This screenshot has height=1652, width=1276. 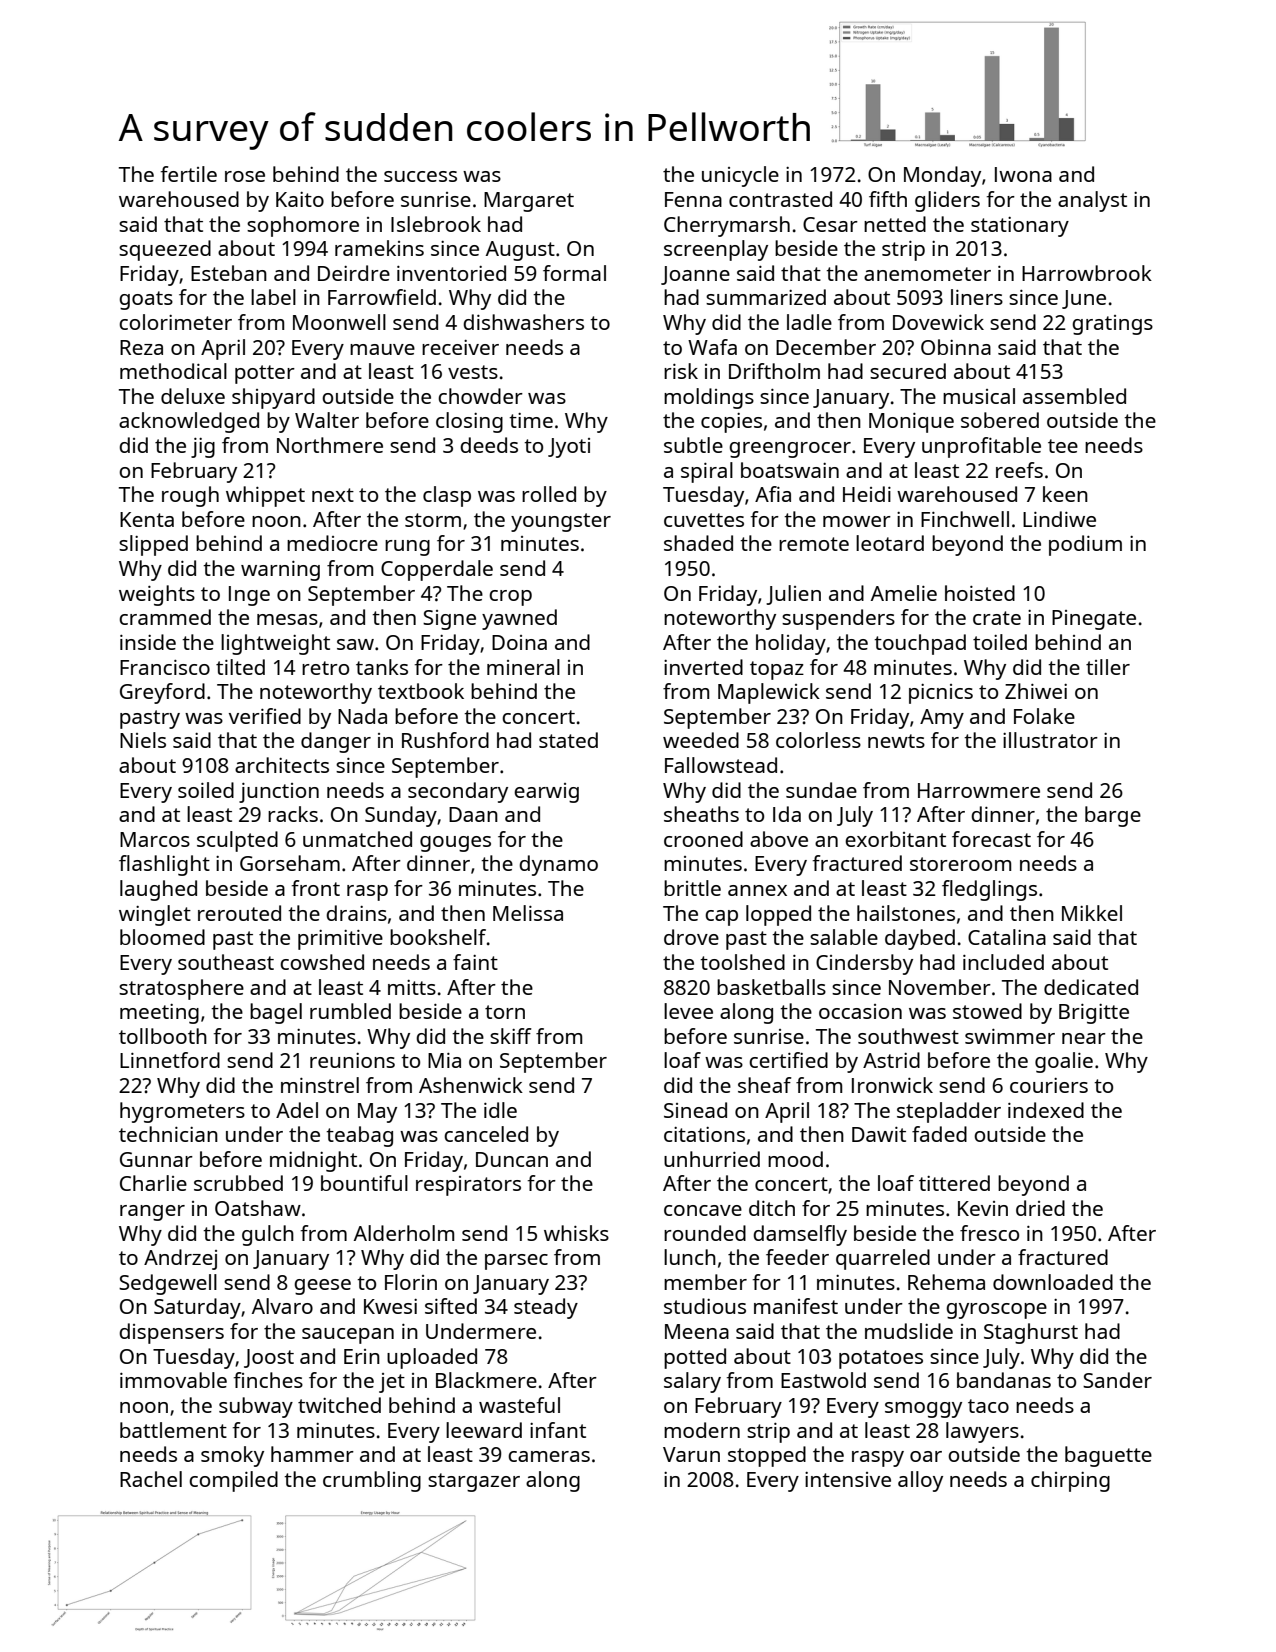 What do you see at coordinates (691, 937) in the screenshot?
I see `drove` at bounding box center [691, 937].
